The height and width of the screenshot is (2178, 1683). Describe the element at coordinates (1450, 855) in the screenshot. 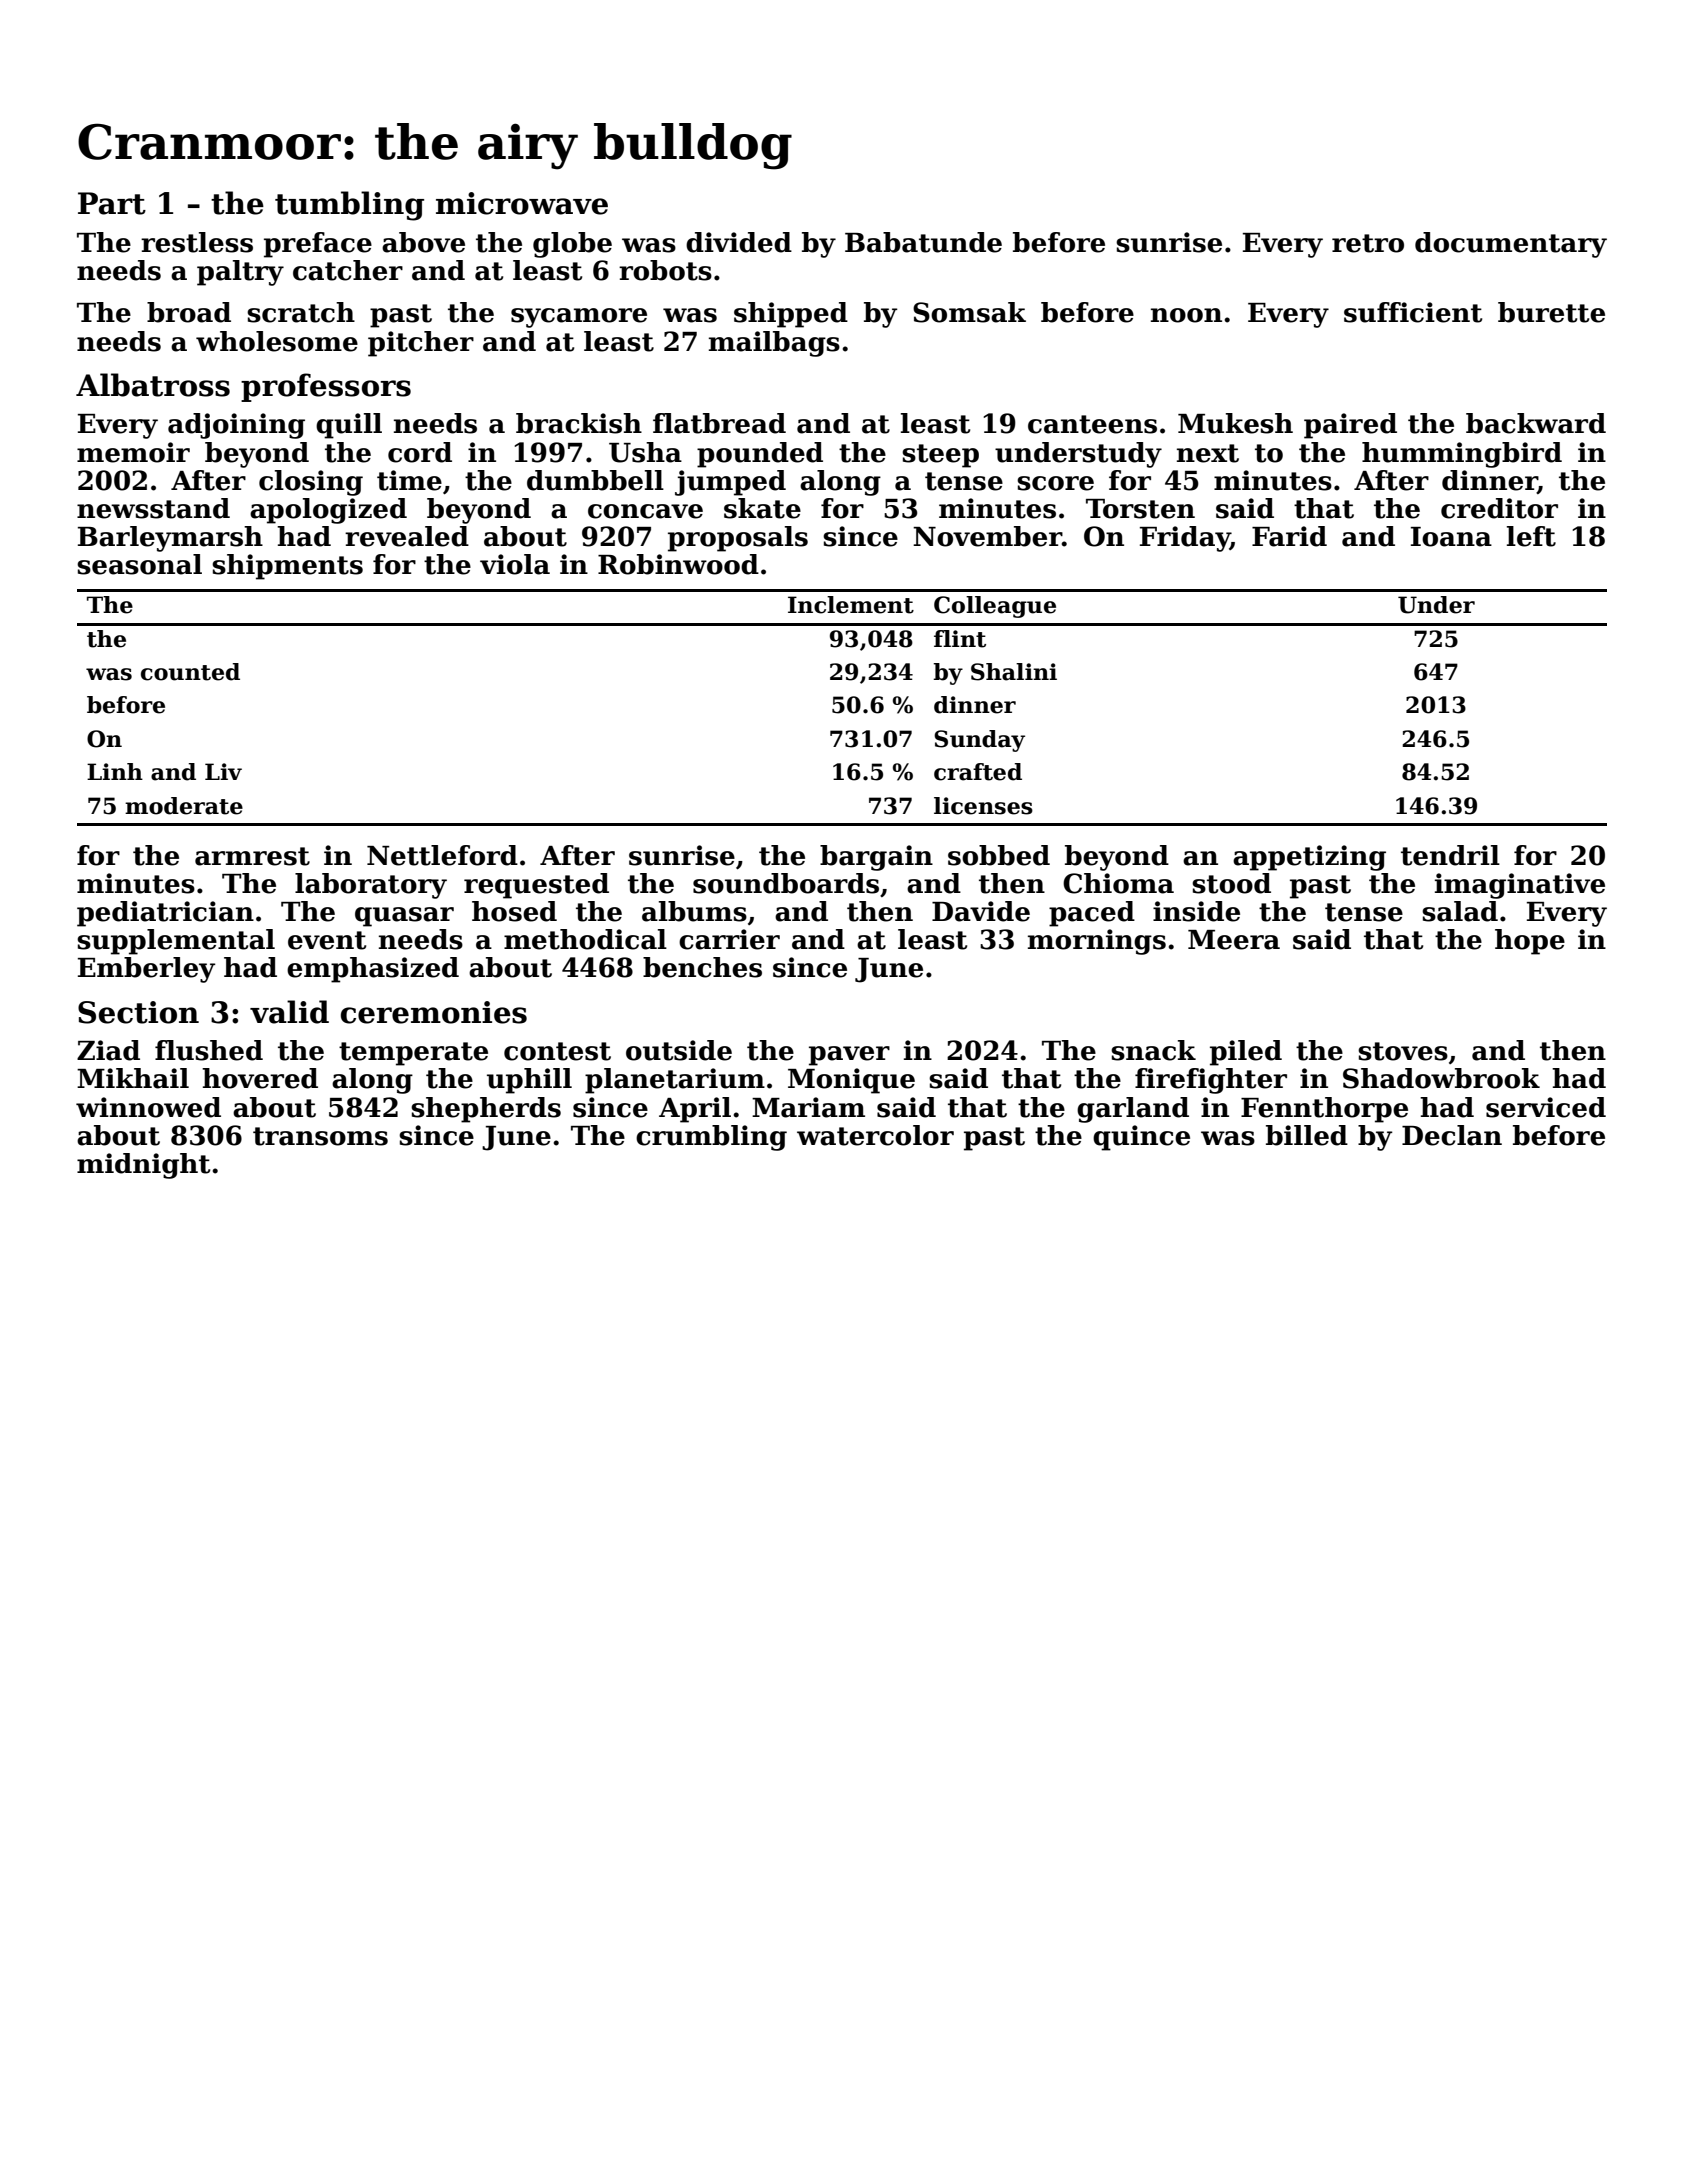

I see `tendril` at that location.
